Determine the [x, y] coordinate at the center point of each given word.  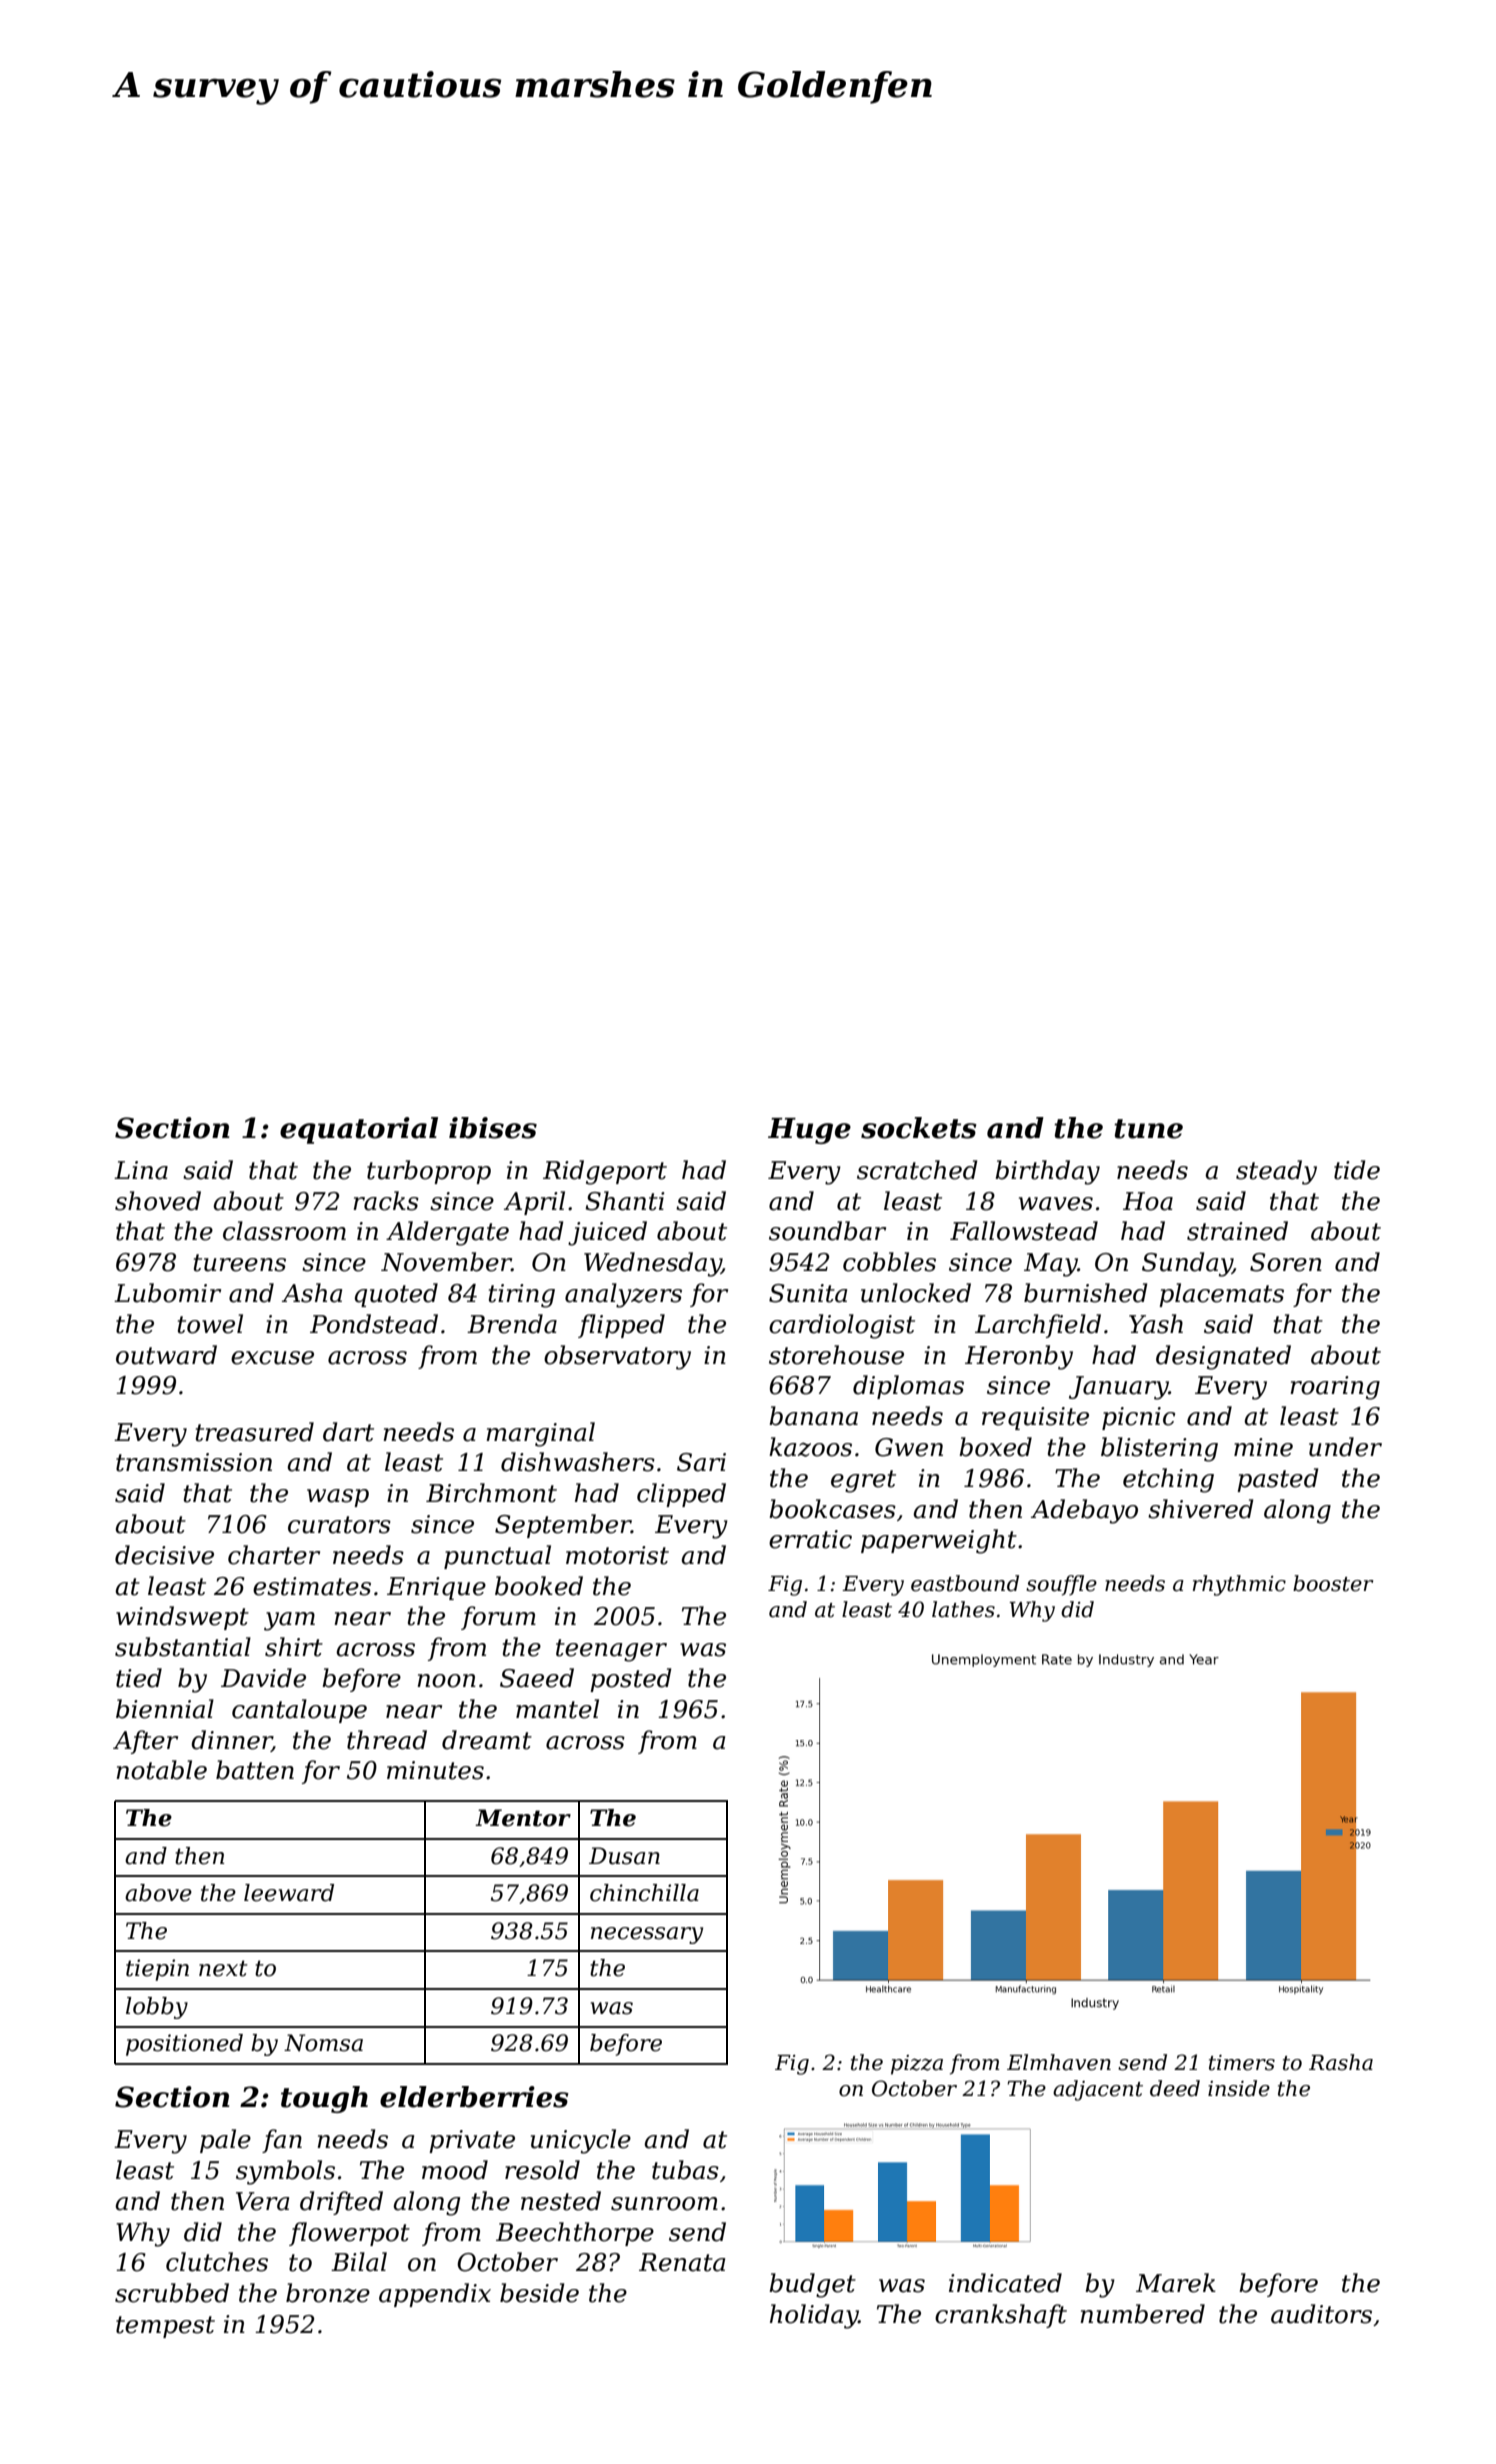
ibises [493, 1128]
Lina [141, 1170]
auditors [1321, 2314]
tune [1148, 1129]
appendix [435, 2295]
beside [539, 2293]
